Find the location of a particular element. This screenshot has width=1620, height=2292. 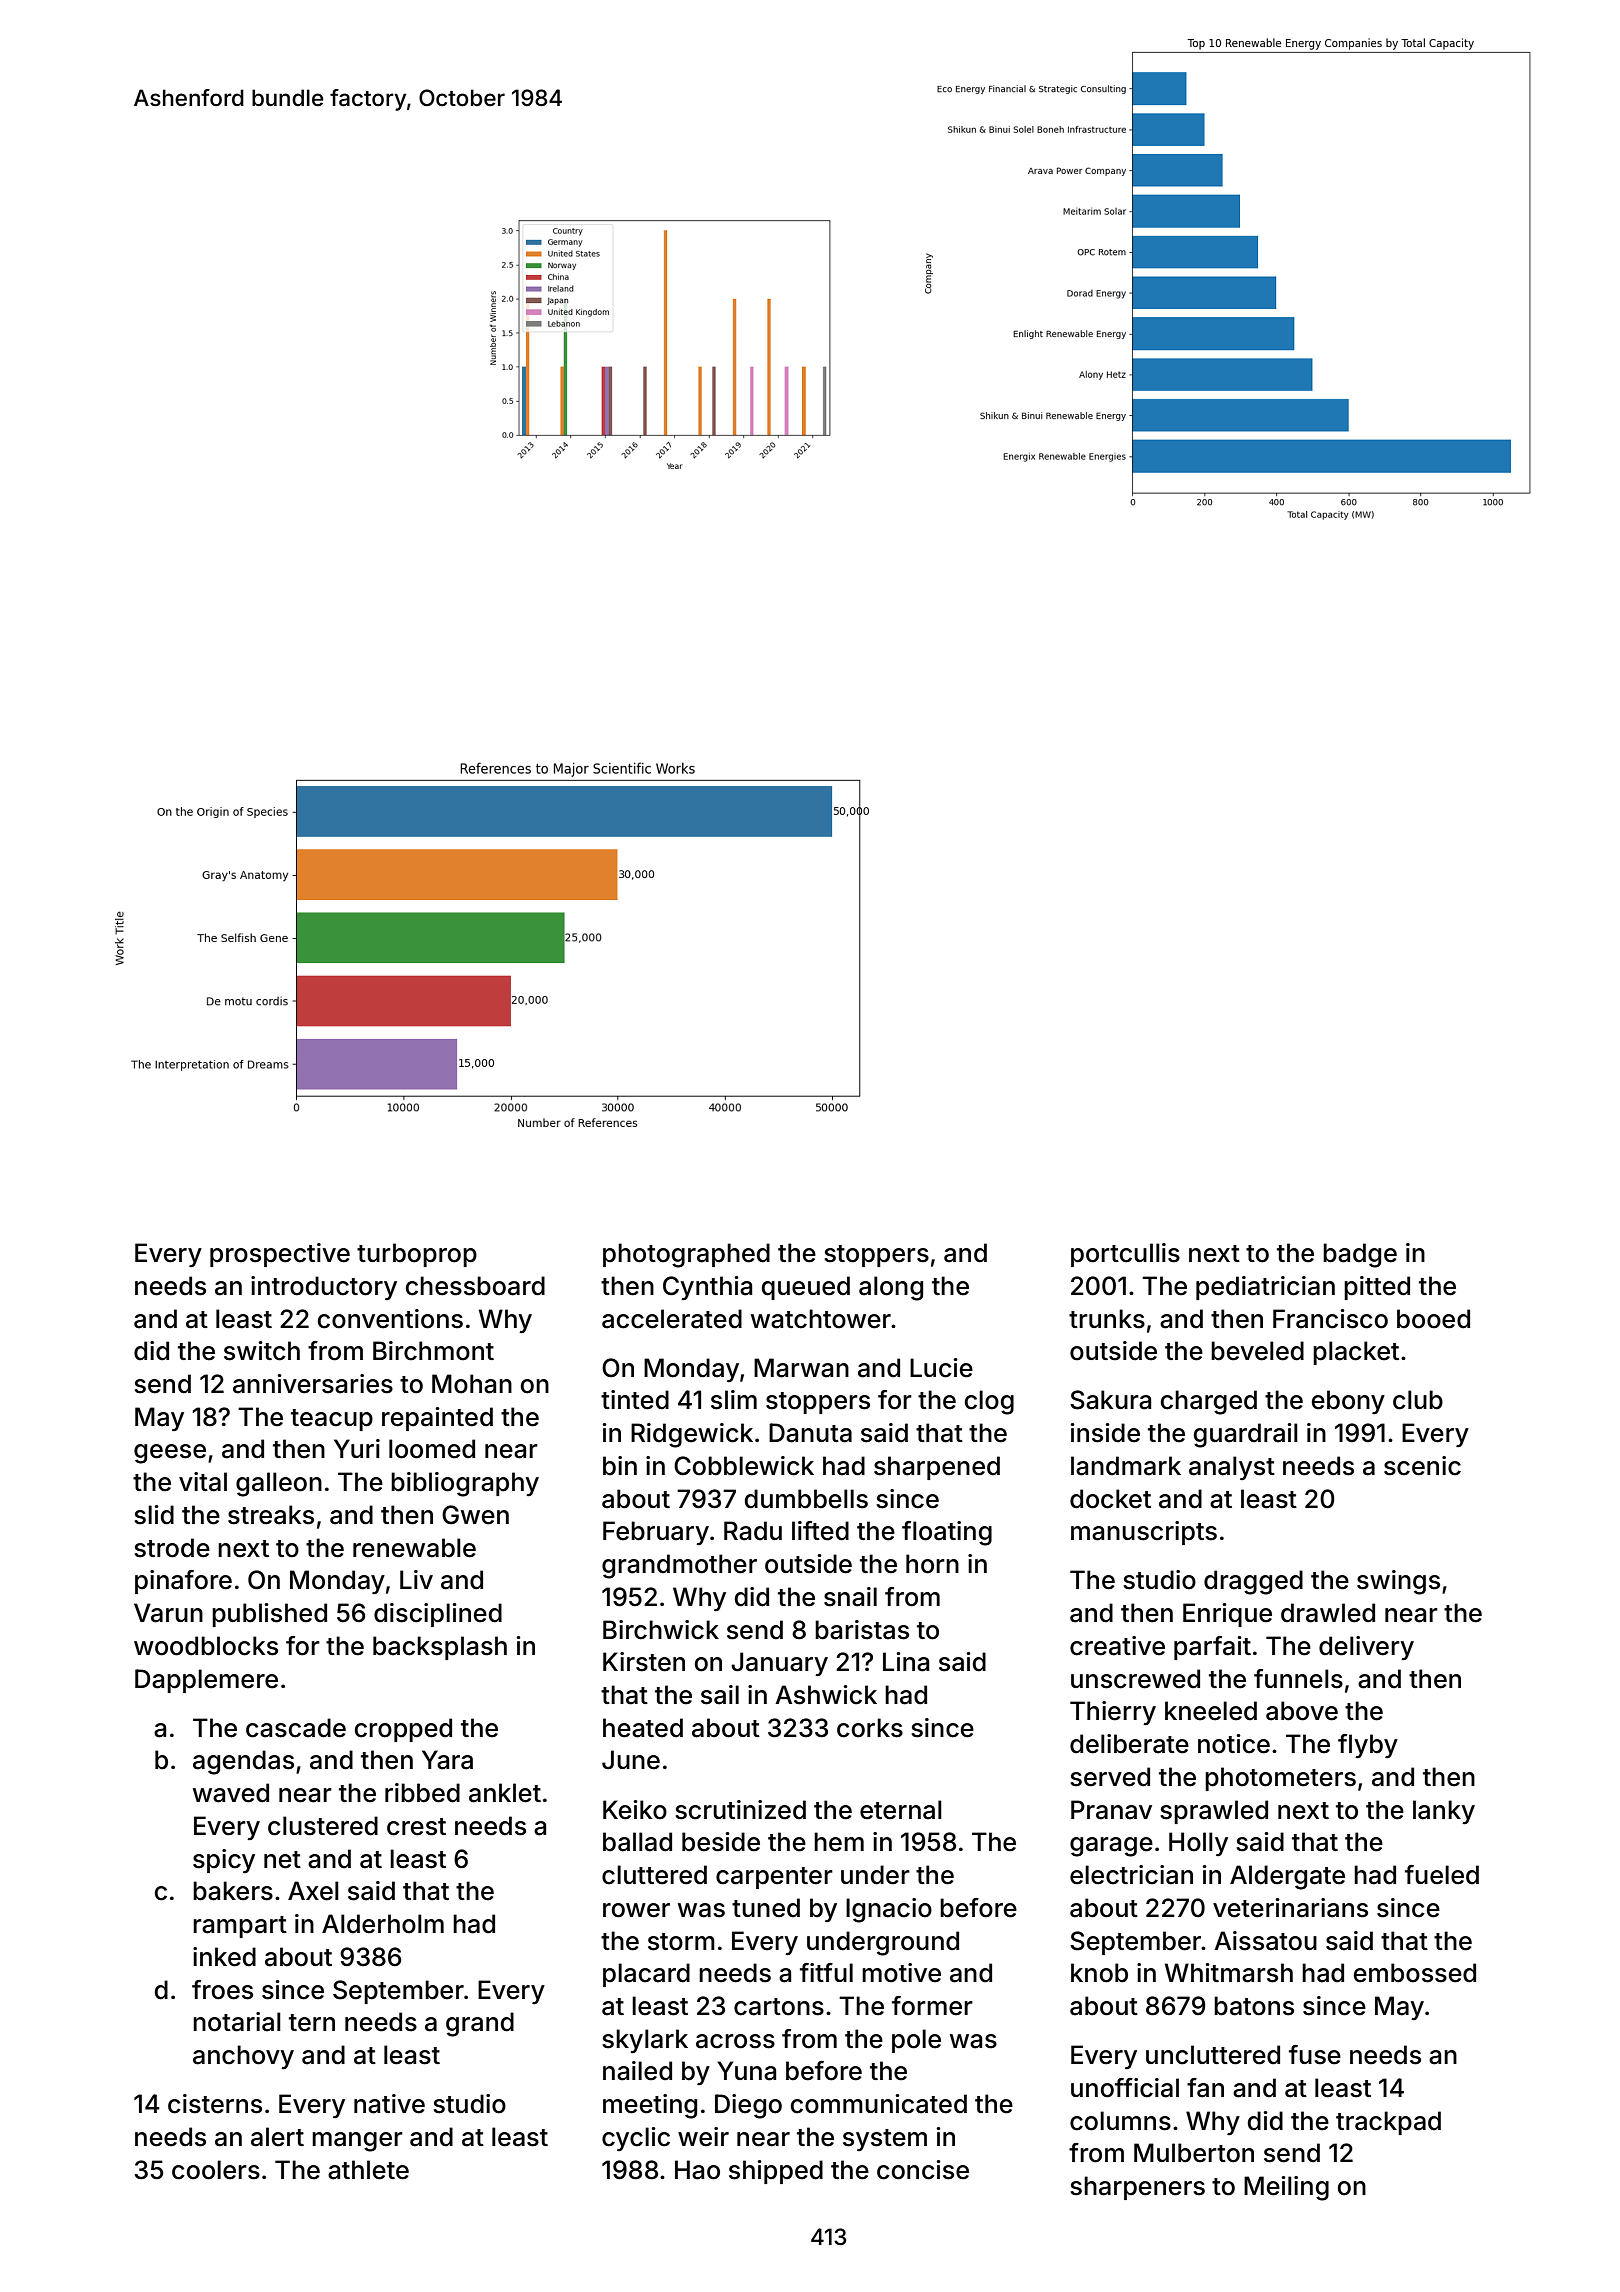

communicated is located at coordinates (879, 2104).
